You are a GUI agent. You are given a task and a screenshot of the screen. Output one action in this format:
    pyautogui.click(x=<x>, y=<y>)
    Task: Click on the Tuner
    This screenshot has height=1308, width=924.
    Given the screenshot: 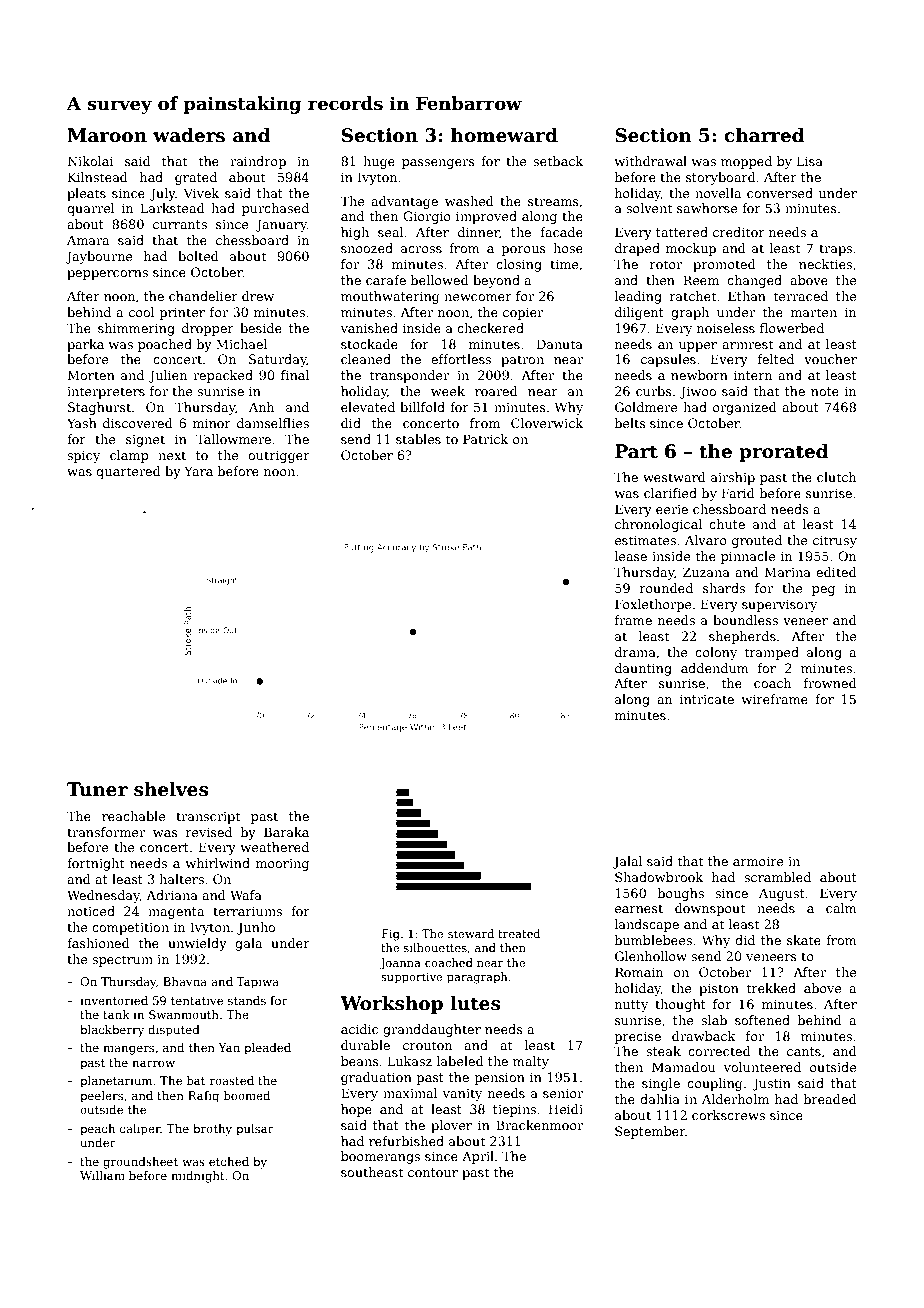 What is the action you would take?
    pyautogui.click(x=97, y=789)
